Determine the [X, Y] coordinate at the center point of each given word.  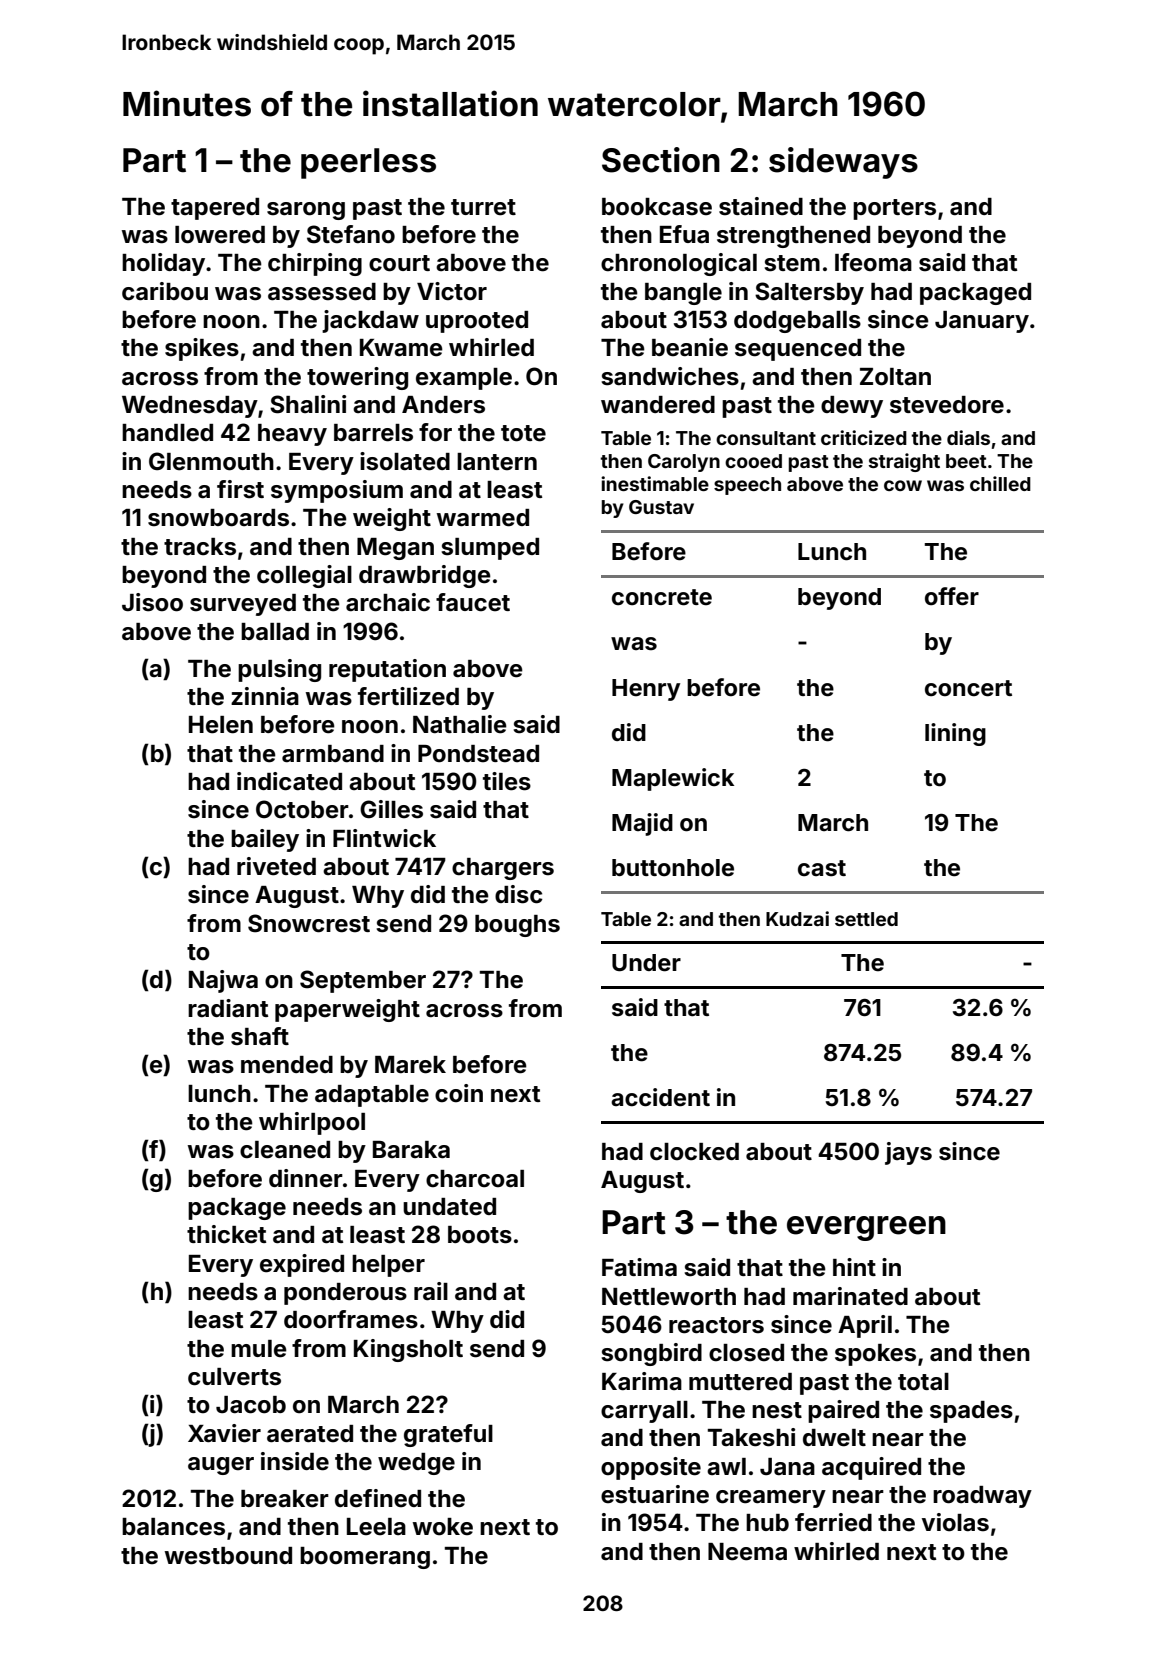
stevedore [947, 405]
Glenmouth [211, 461]
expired [302, 1265]
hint [854, 1267]
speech [747, 486]
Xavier [224, 1433]
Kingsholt [408, 1350]
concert [968, 688]
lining [955, 734]
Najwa [223, 981]
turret [483, 207]
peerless [368, 163]
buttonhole [673, 868]
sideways [843, 163]
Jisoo [152, 602]
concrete [662, 597]
